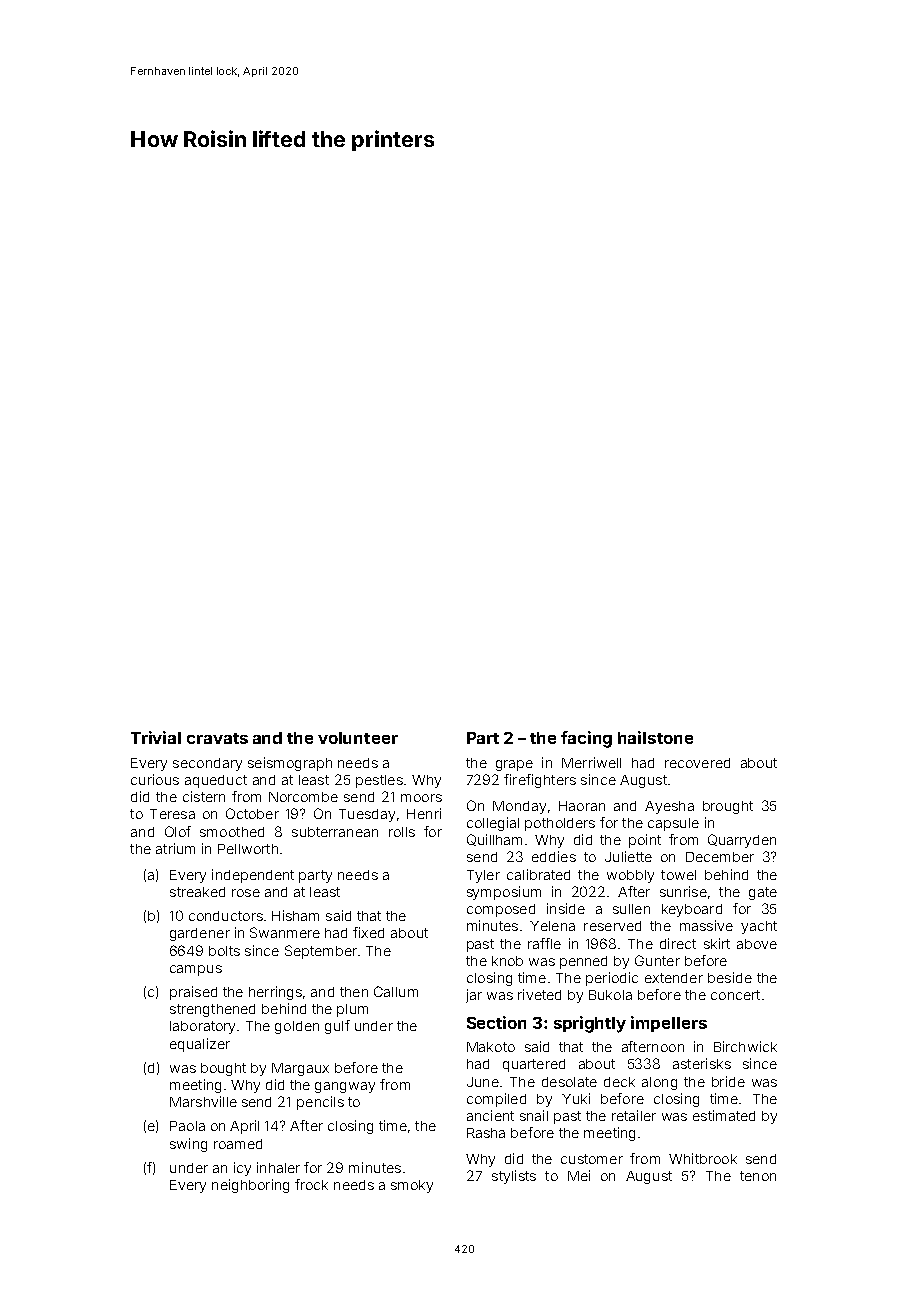  I want to click on grape, so click(514, 765).
